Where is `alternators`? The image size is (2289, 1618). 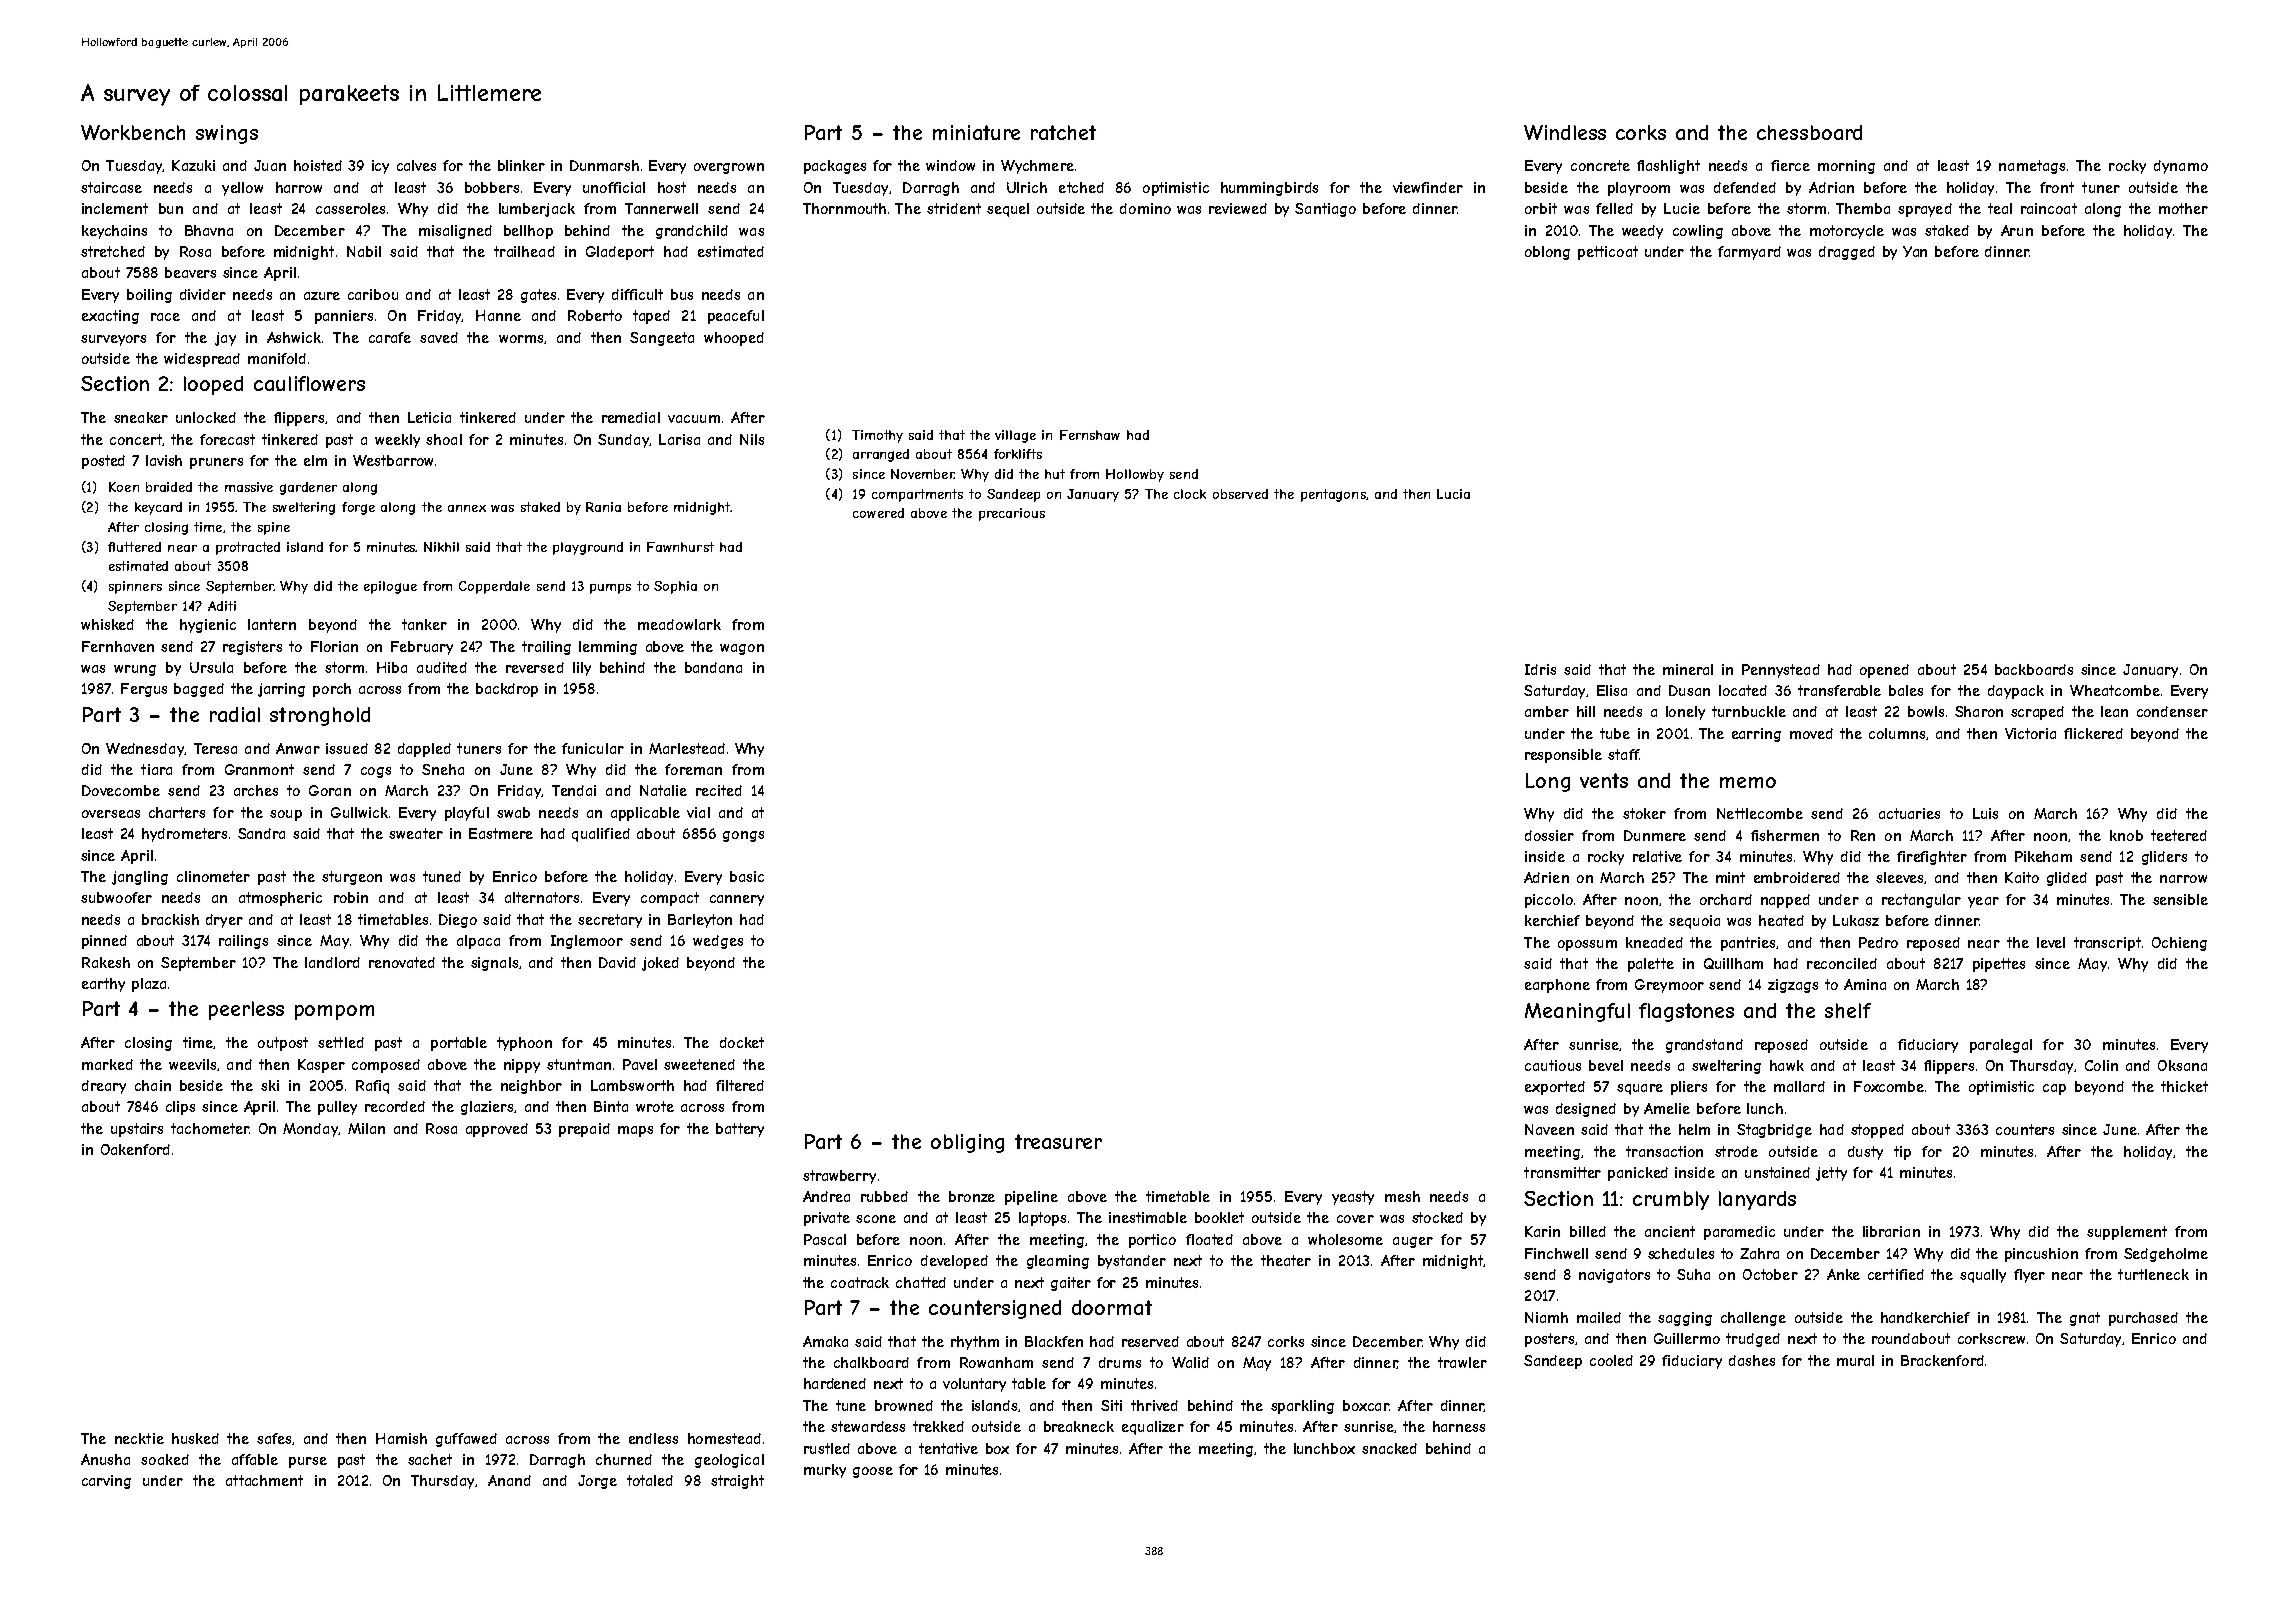
alternators is located at coordinates (542, 897).
